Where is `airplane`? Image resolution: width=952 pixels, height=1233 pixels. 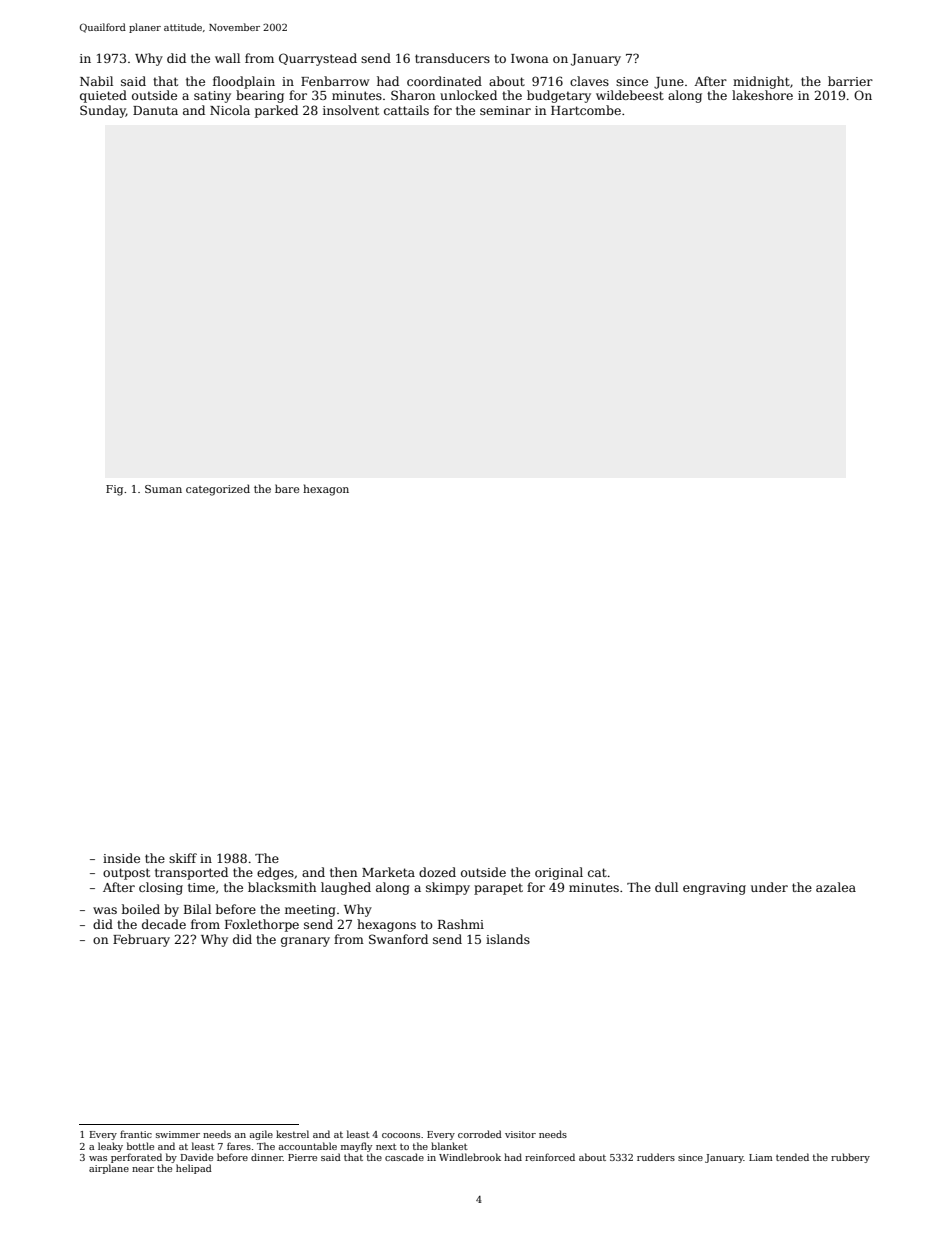
airplane is located at coordinates (109, 1169).
